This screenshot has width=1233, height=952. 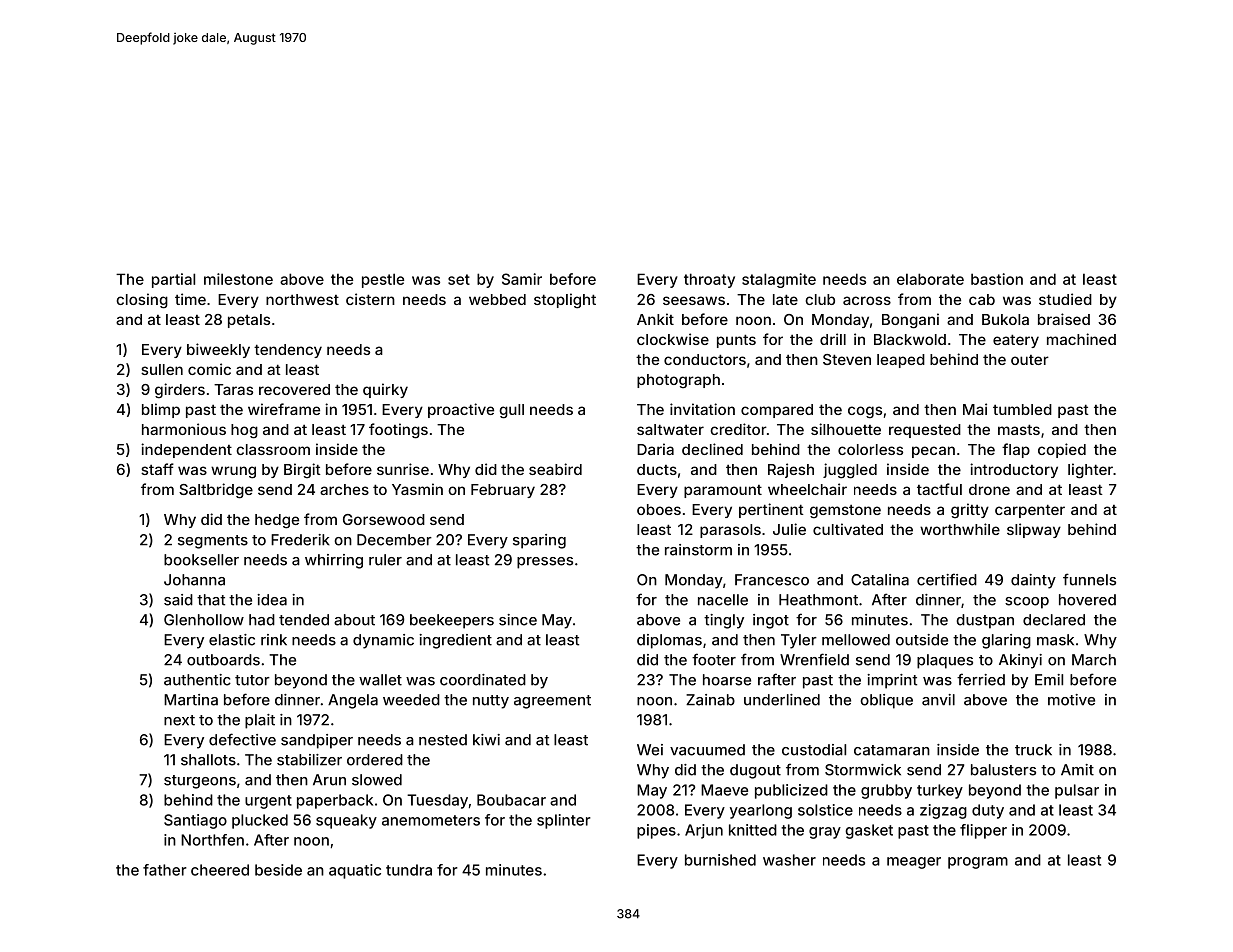 I want to click on lighter, so click(x=1090, y=471).
